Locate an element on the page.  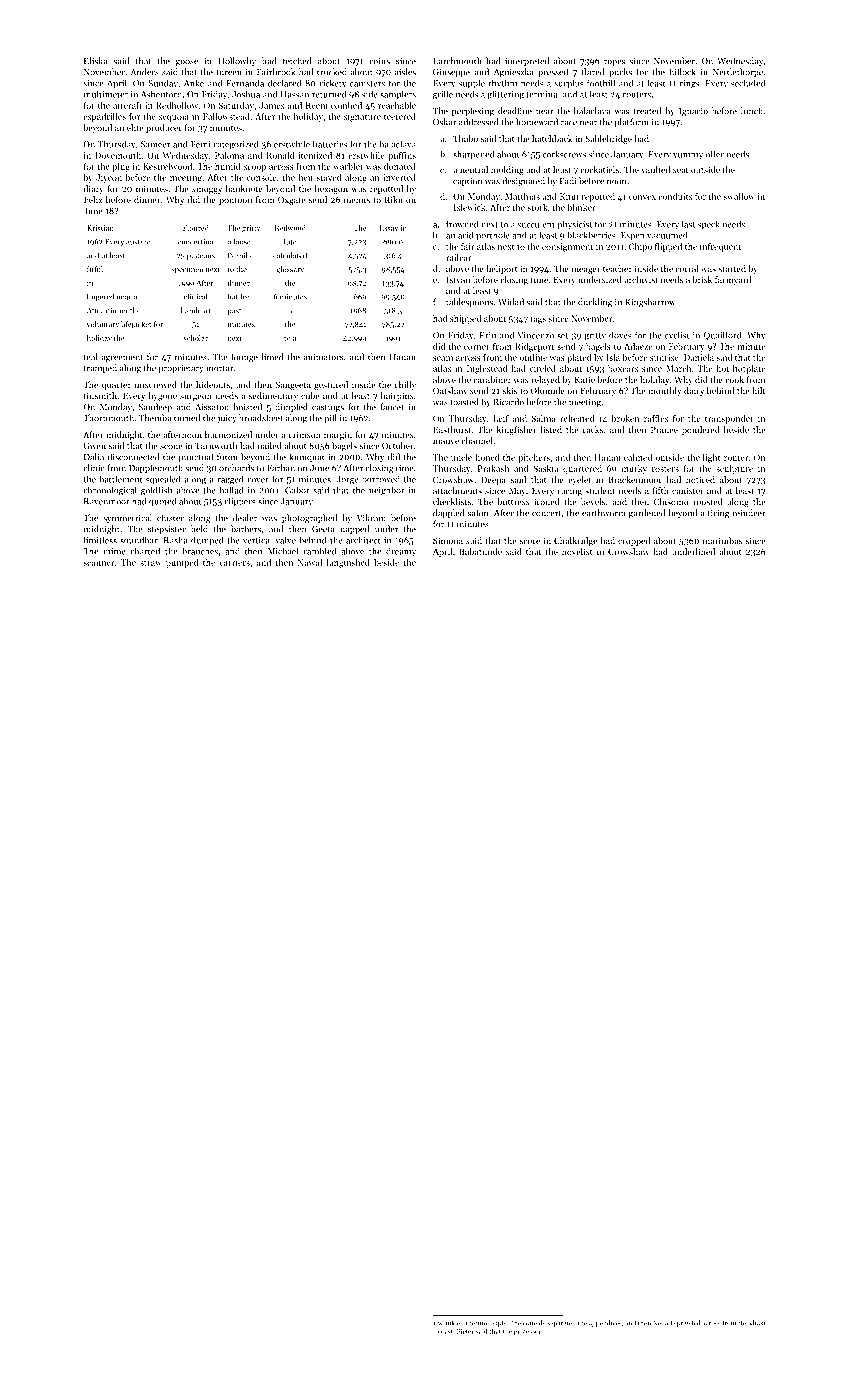
diary is located at coordinates (93, 189).
